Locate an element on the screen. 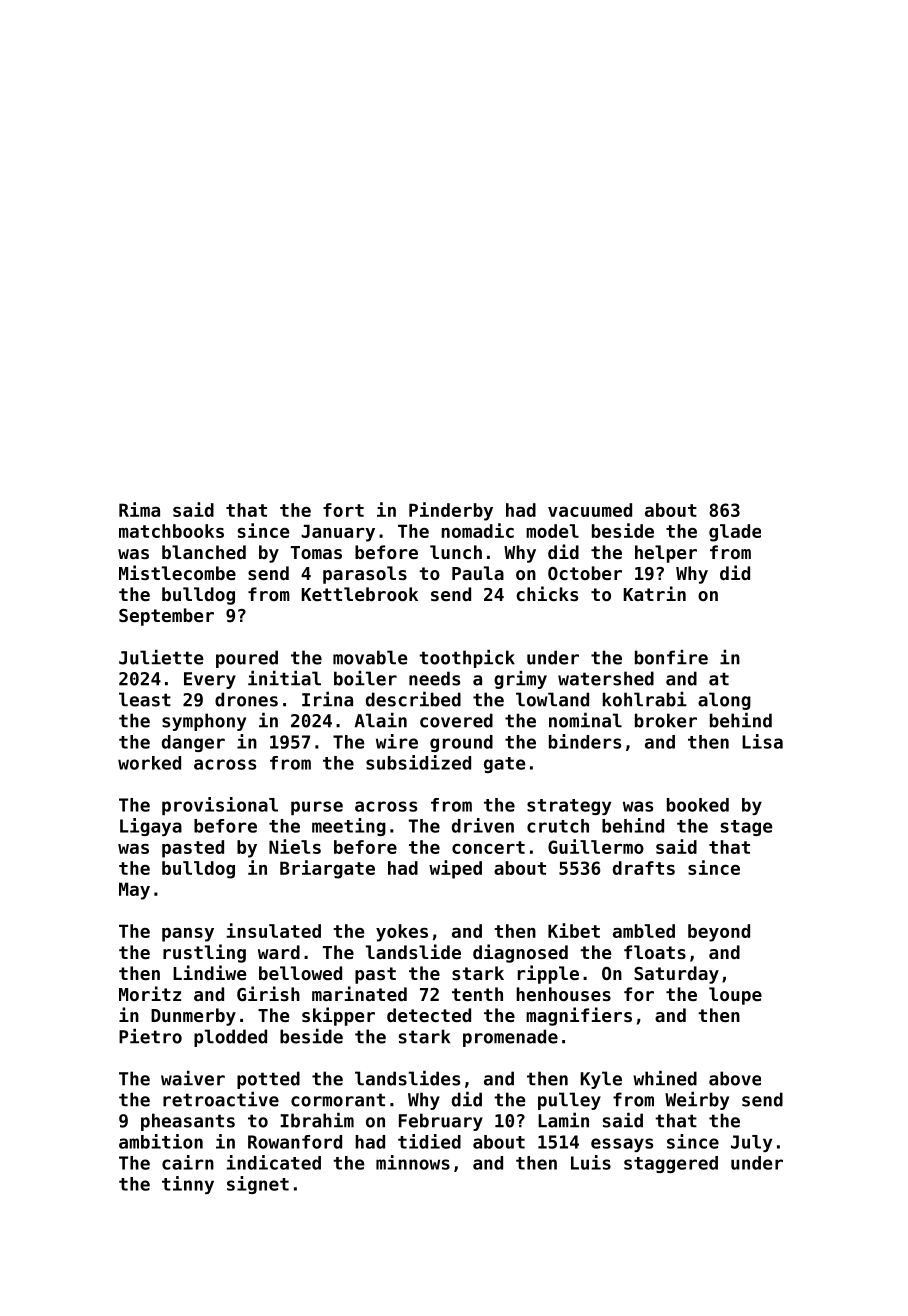  chicks is located at coordinates (547, 593).
